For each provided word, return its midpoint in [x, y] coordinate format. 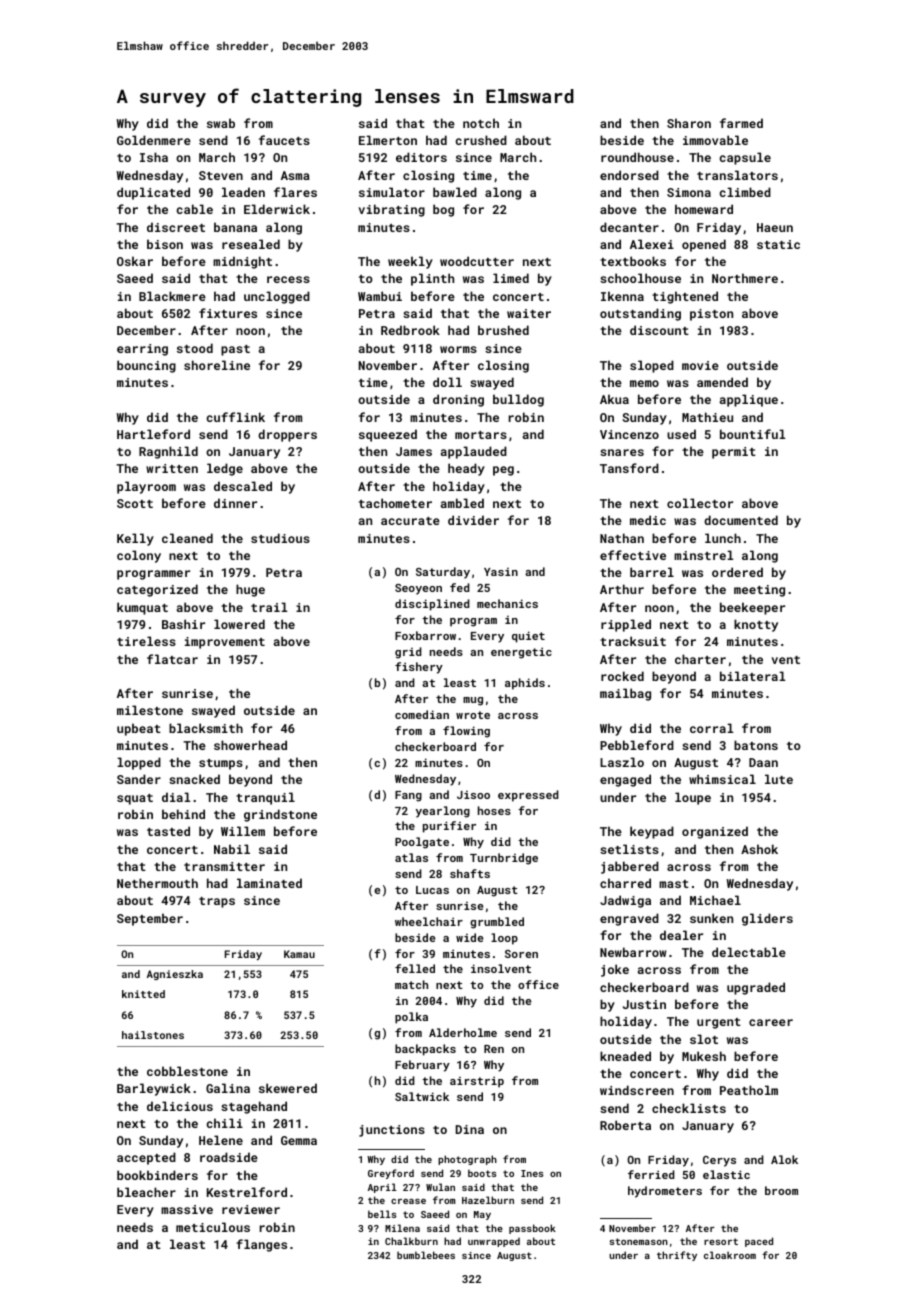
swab [221, 123]
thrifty [677, 1256]
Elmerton [388, 140]
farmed [741, 123]
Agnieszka [175, 975]
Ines [532, 1173]
